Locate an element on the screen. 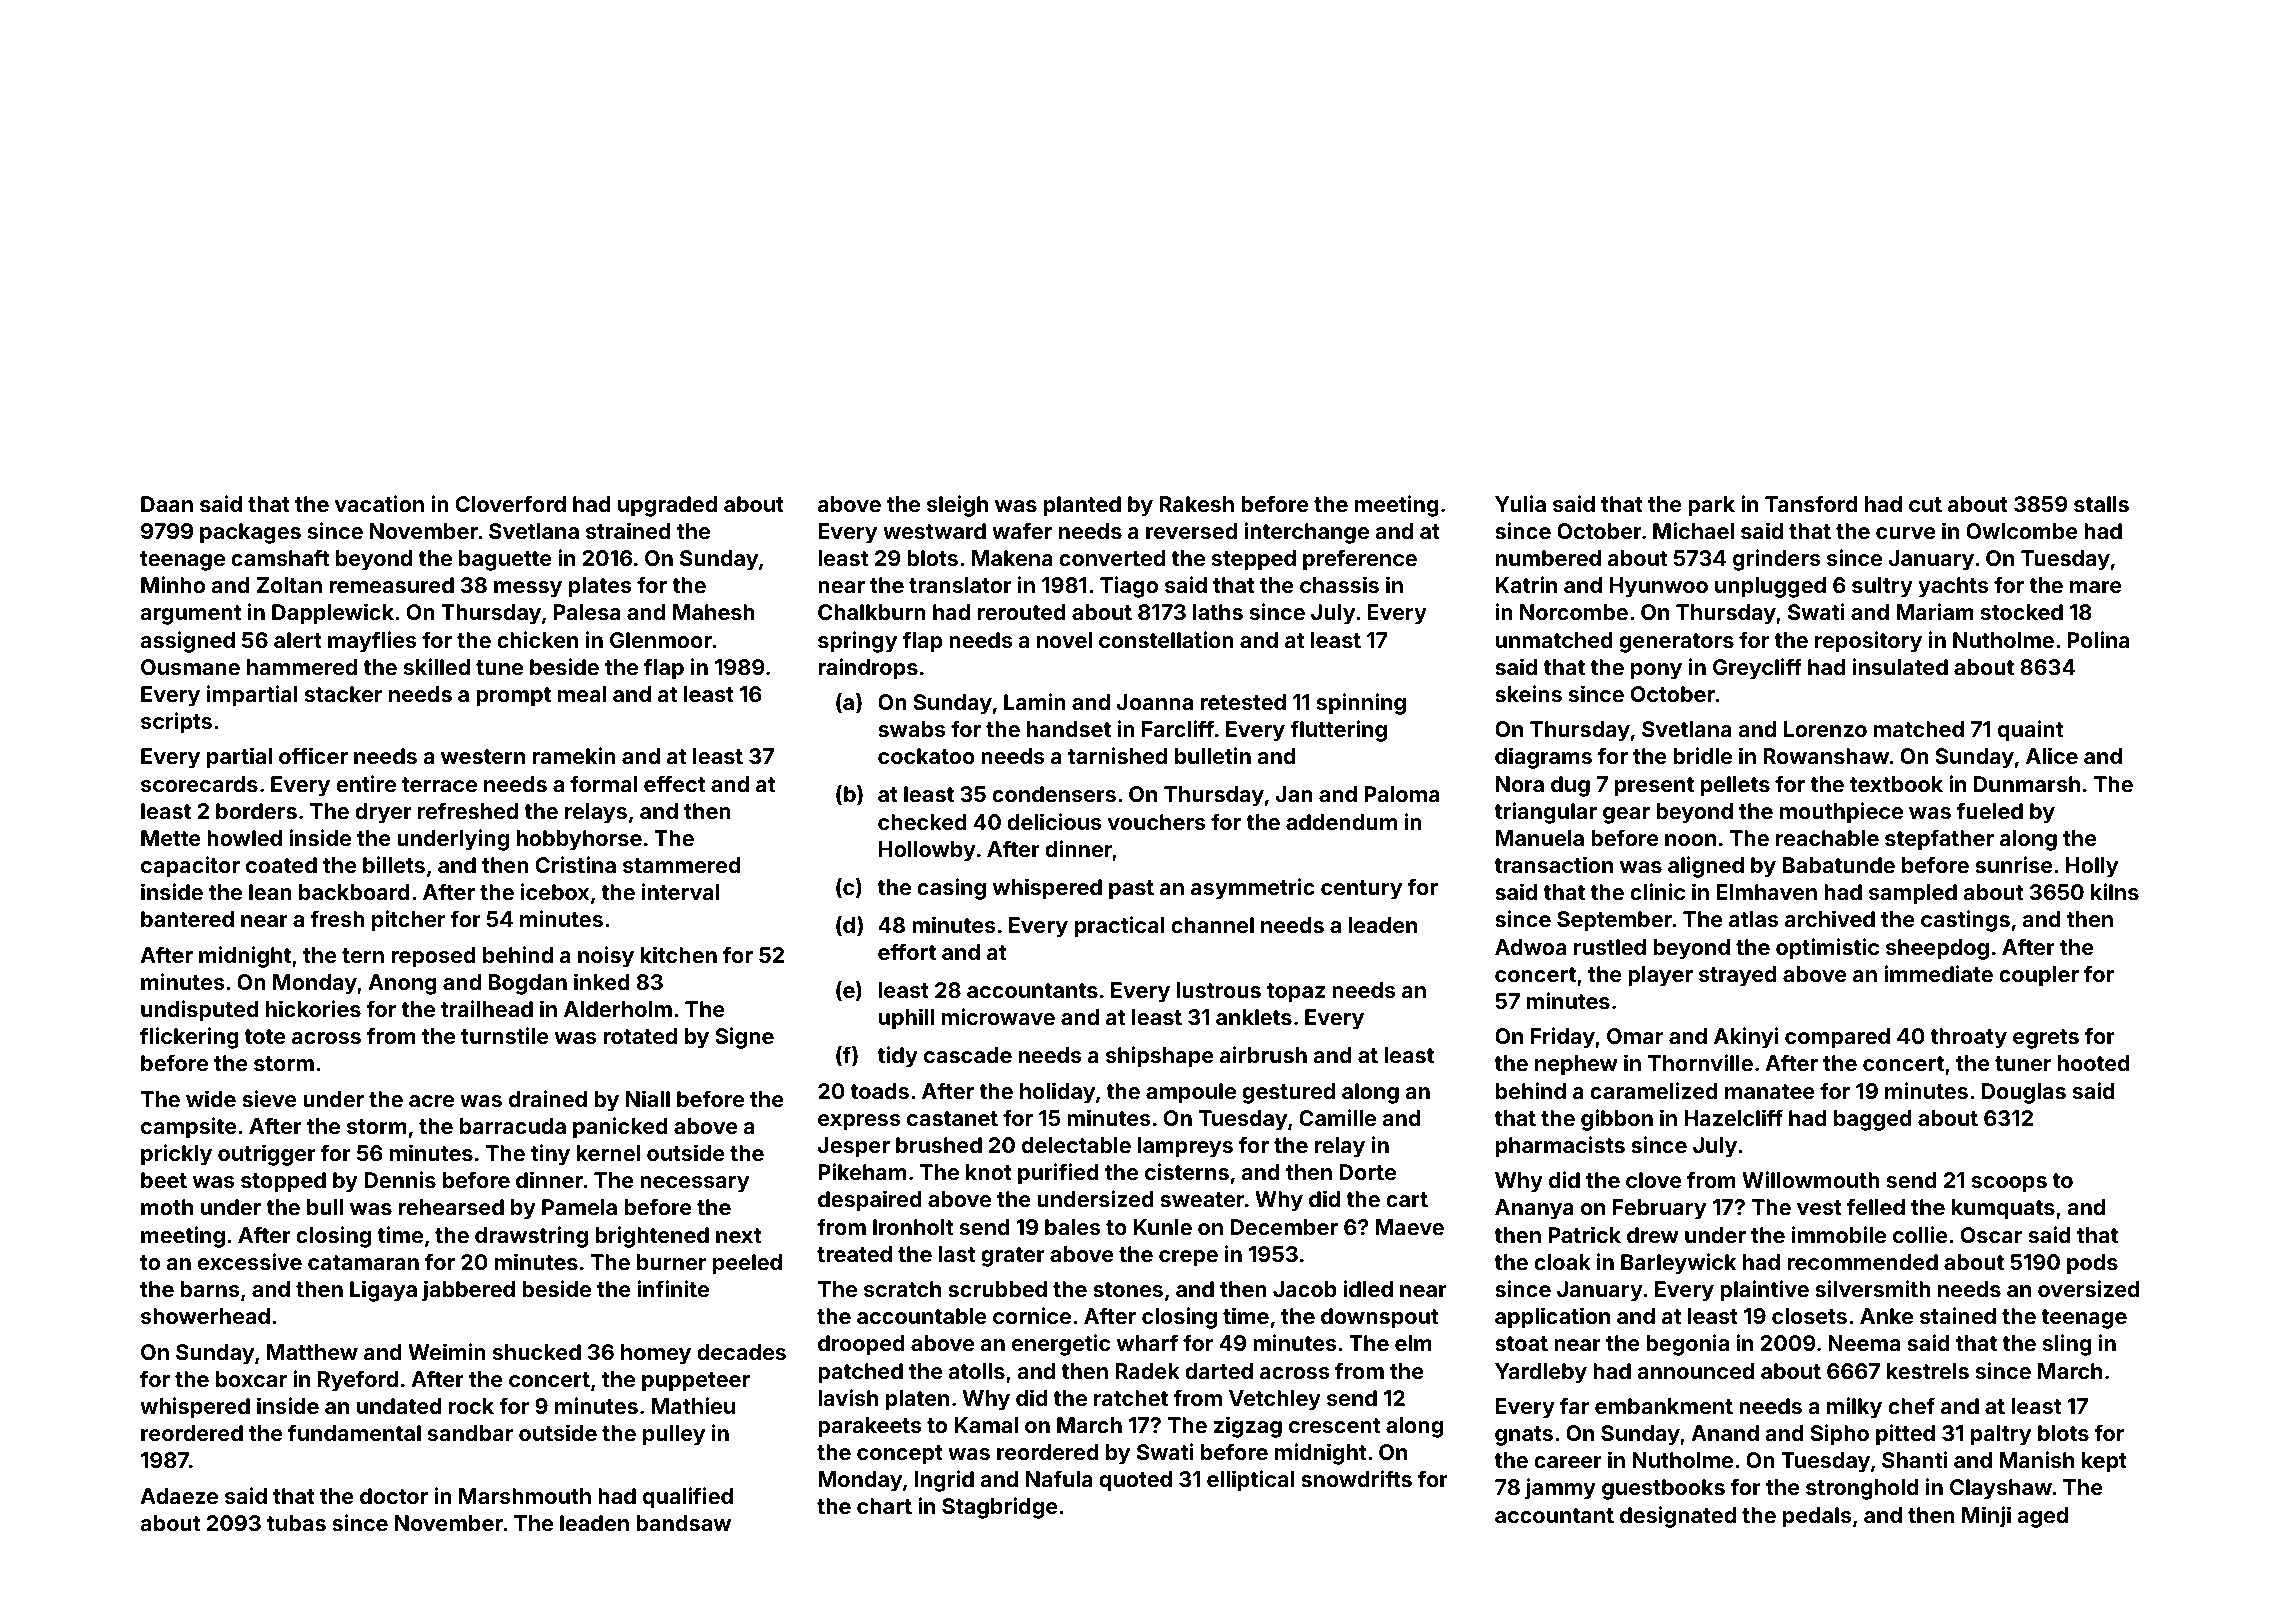  bagged is located at coordinates (1873, 1120).
